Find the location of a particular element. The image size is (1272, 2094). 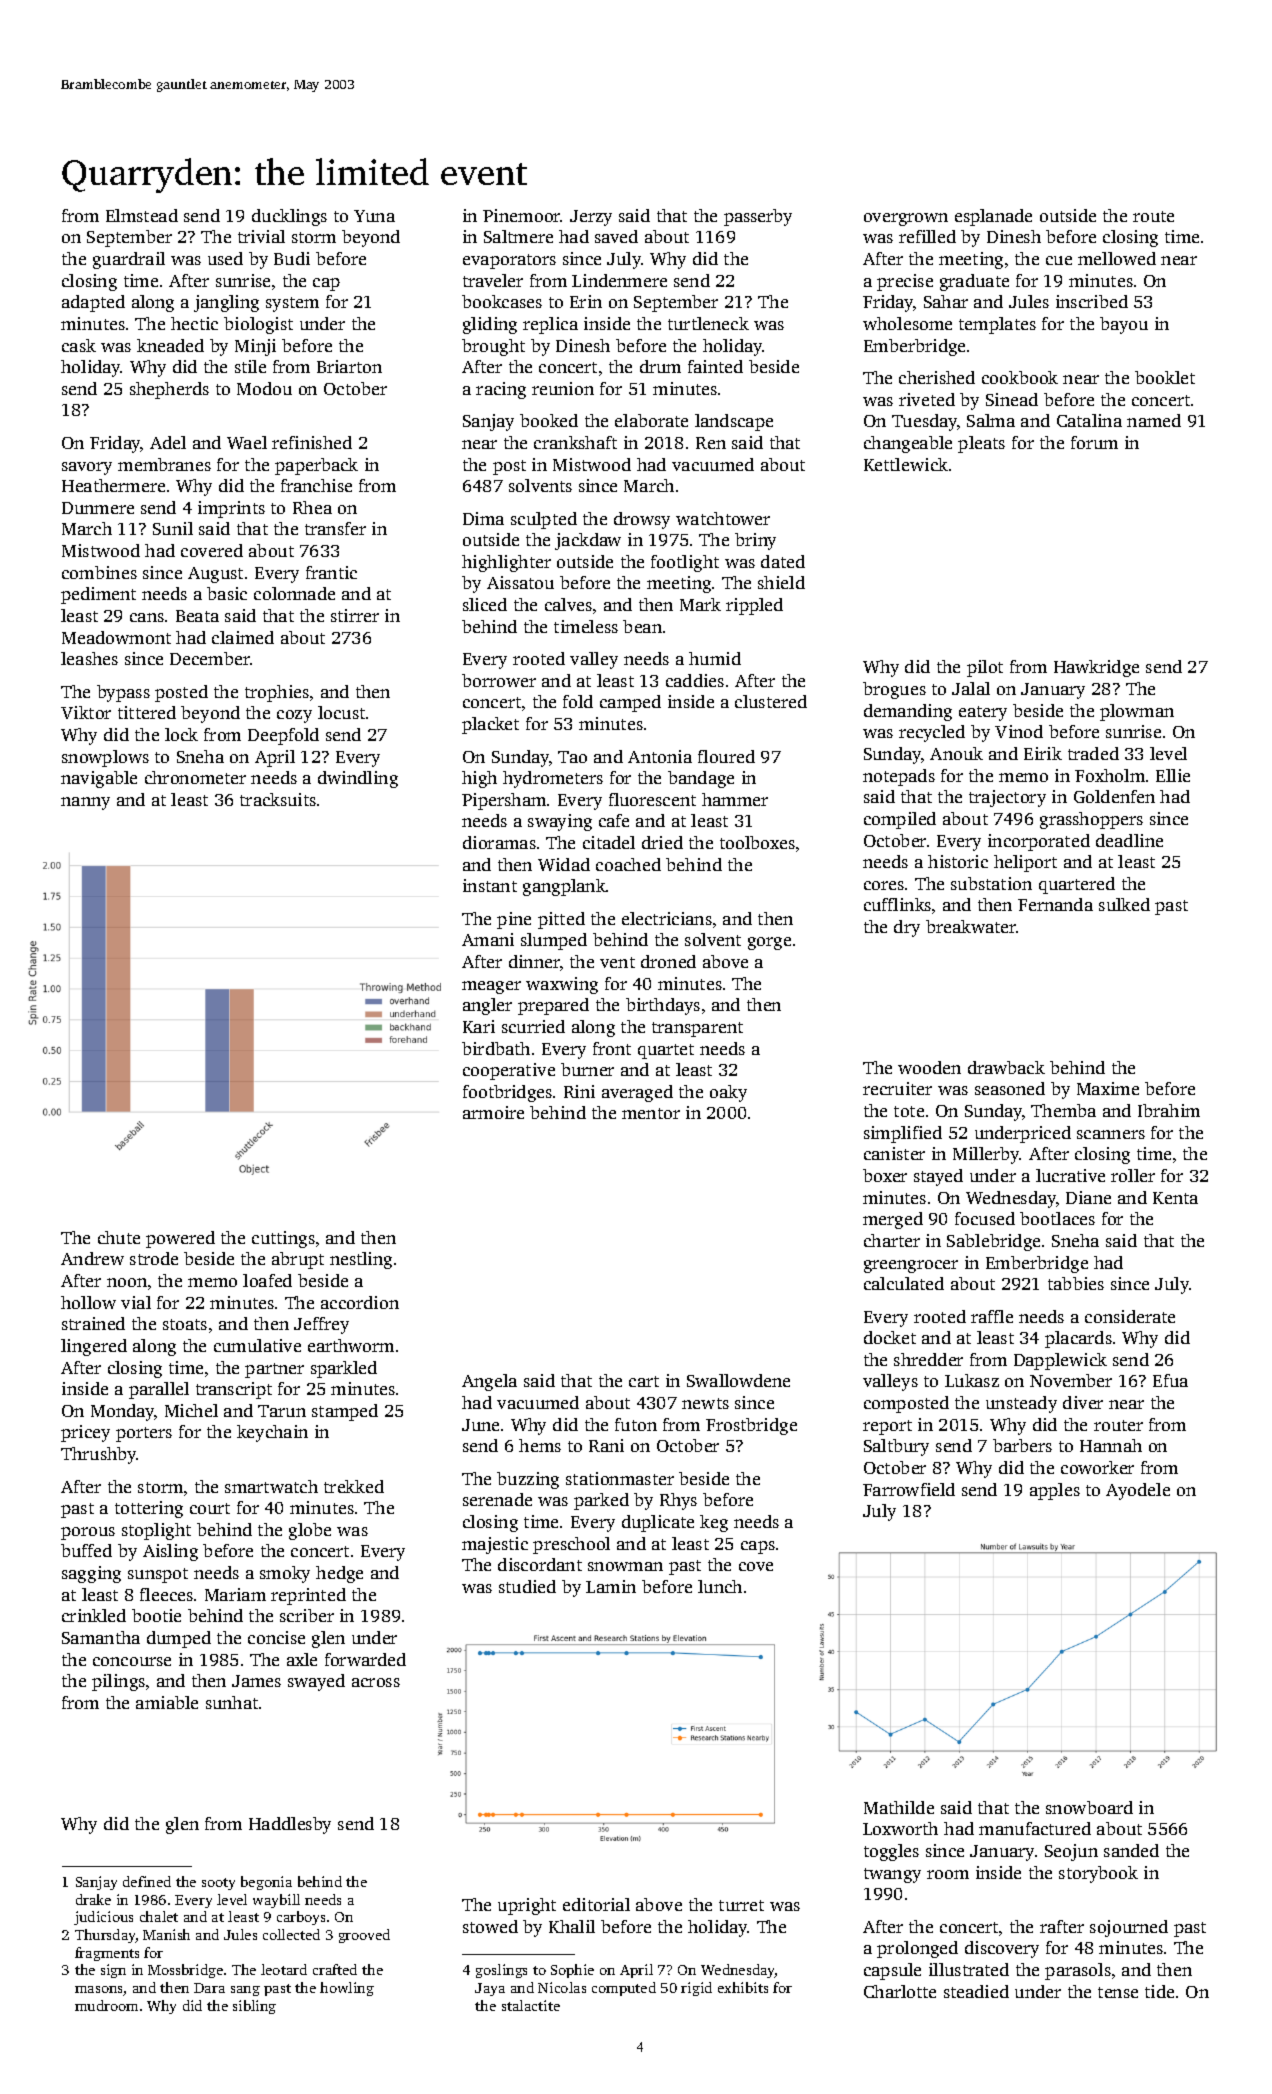

carboys is located at coordinates (301, 1918).
